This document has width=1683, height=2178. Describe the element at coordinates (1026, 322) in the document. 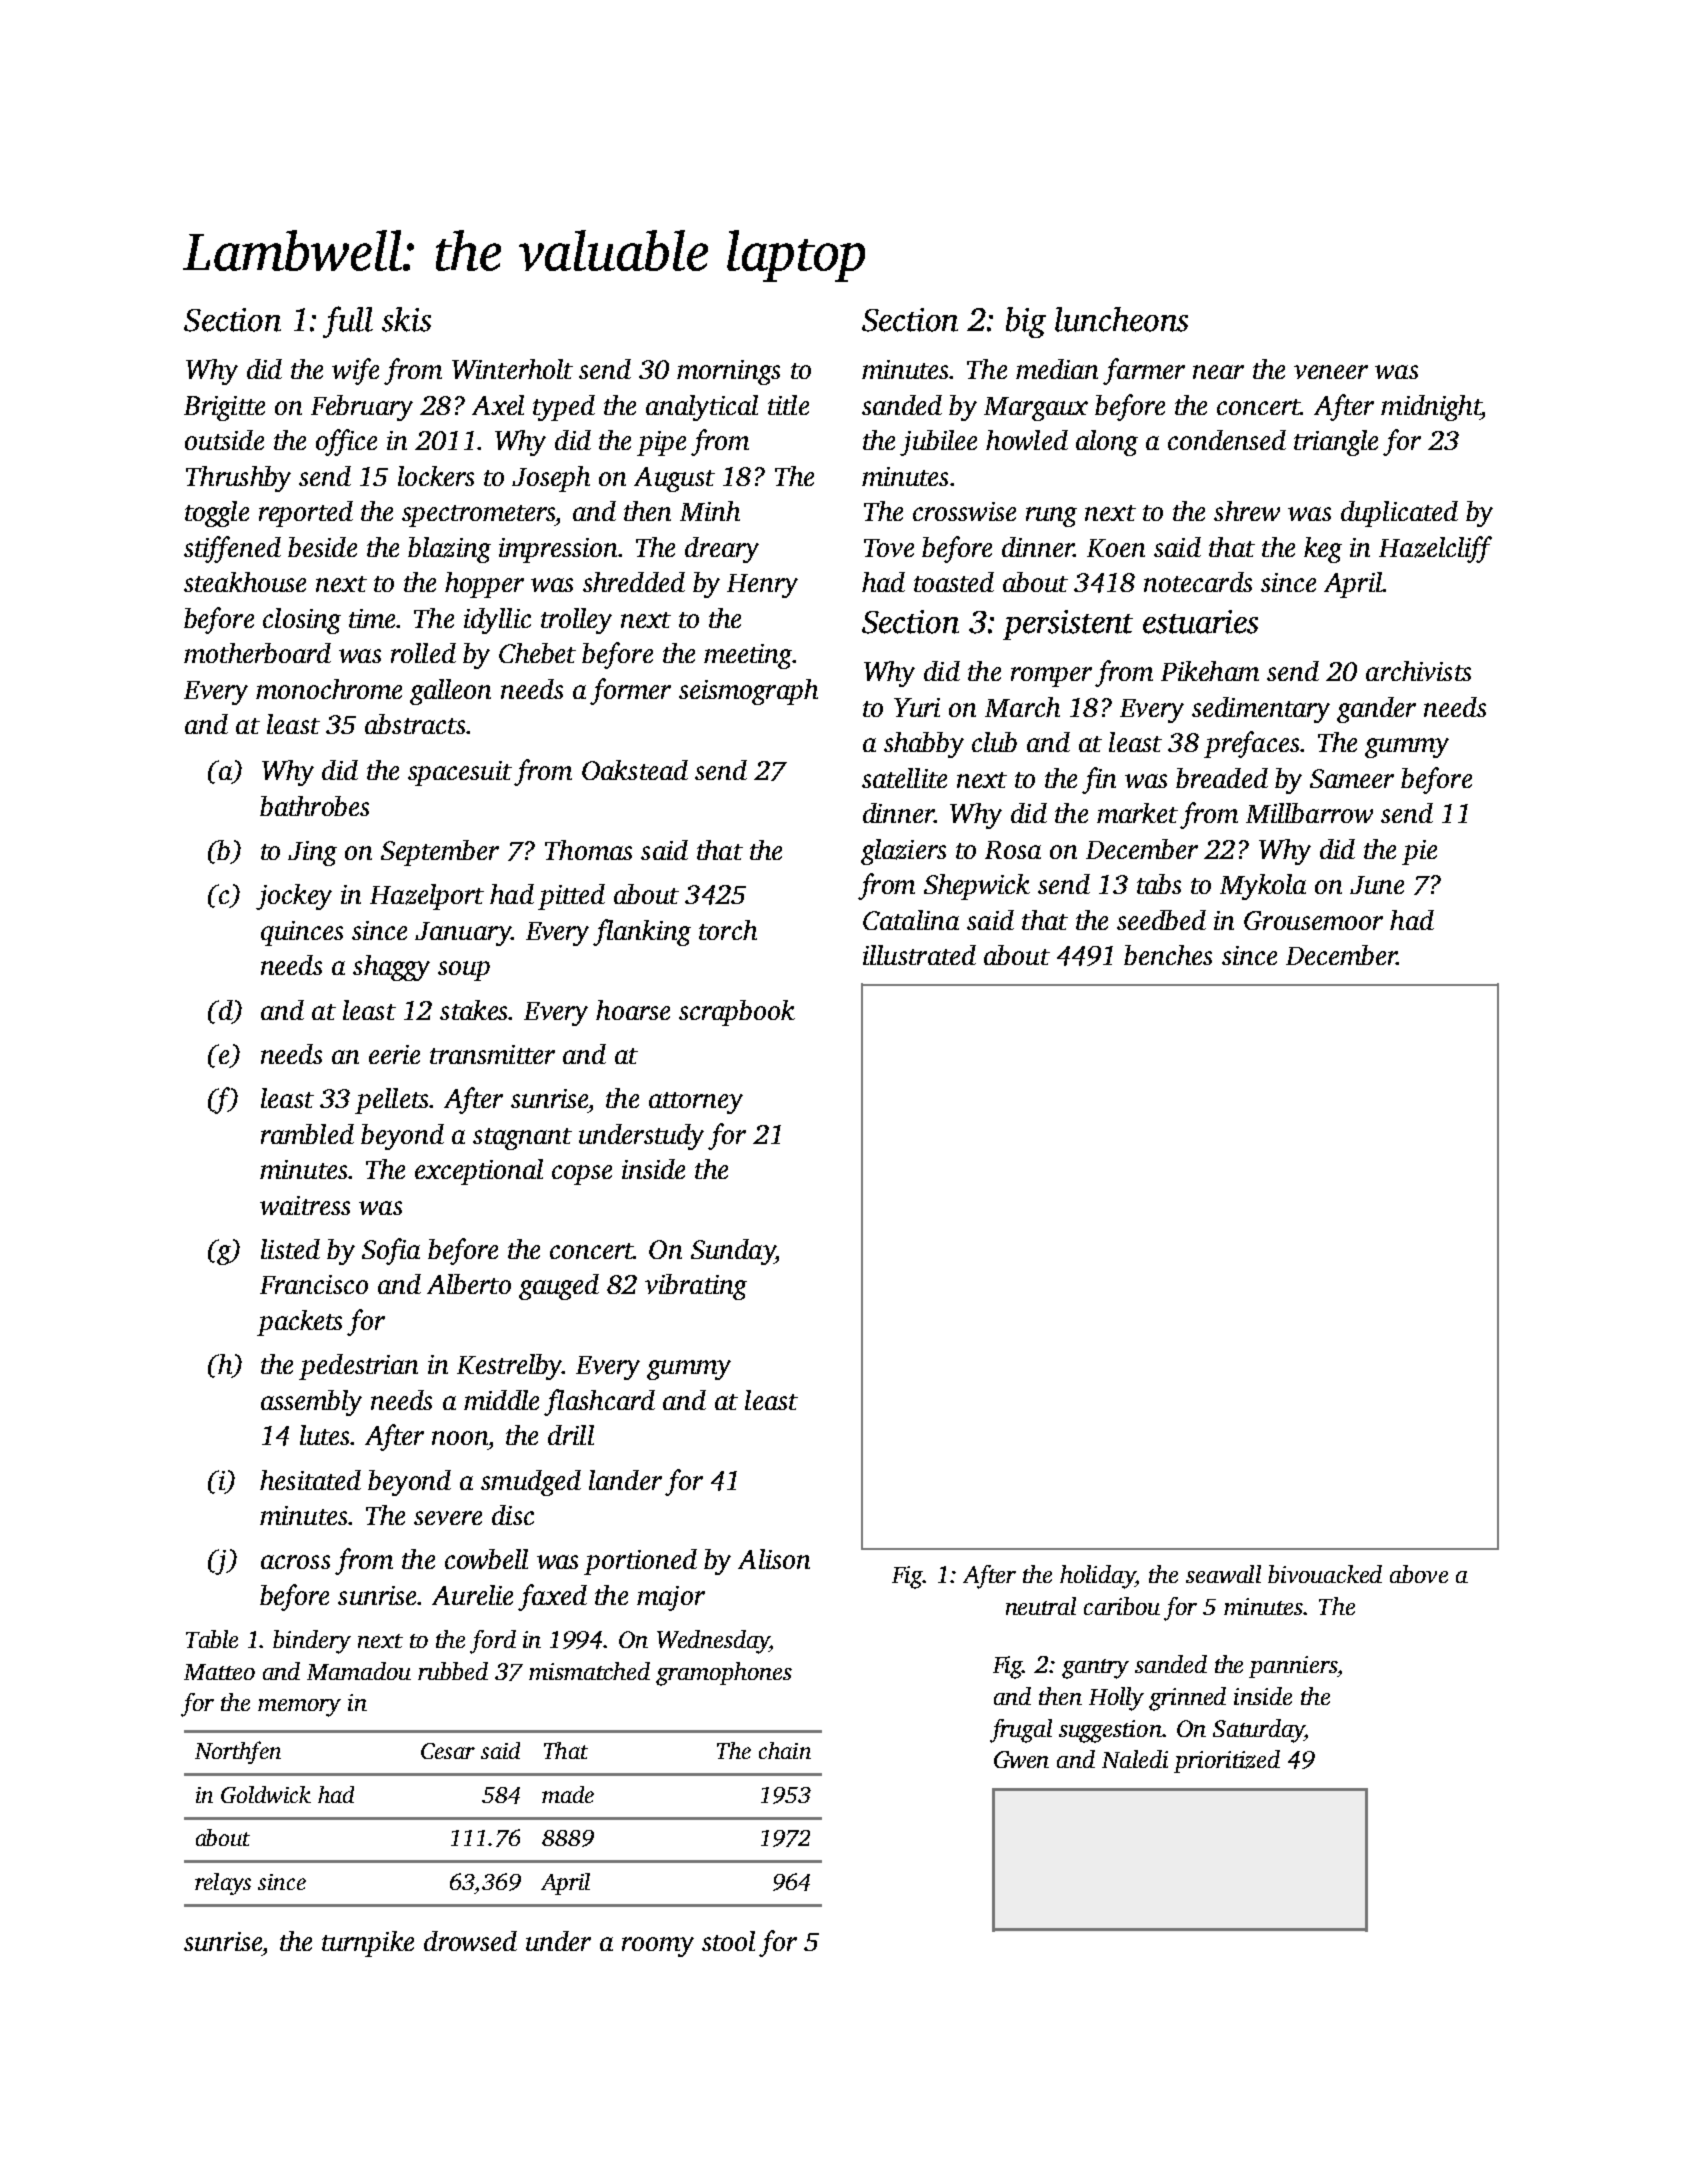

I see `big` at that location.
